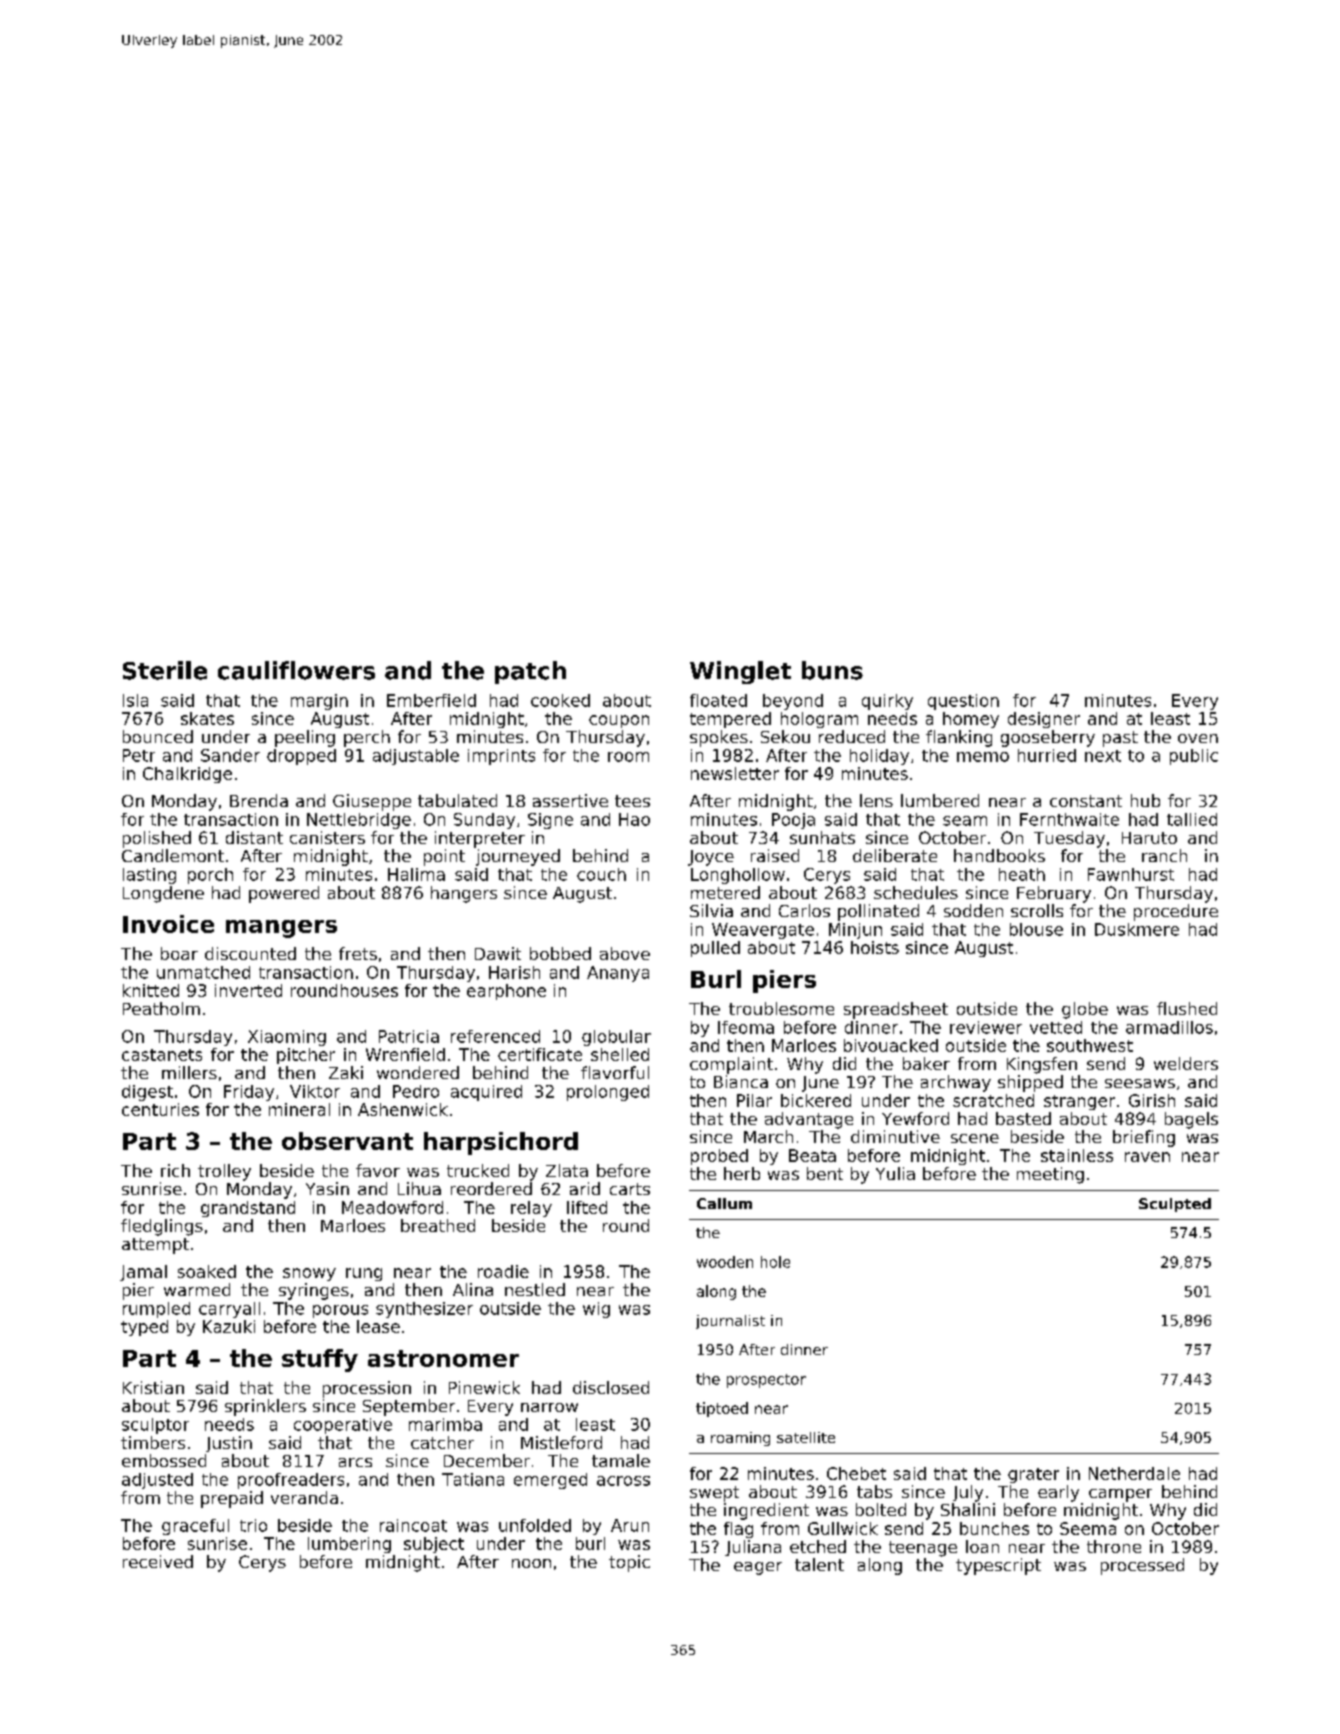 The width and height of the screenshot is (1340, 1734). What do you see at coordinates (1175, 1205) in the screenshot?
I see `Sculpted` at bounding box center [1175, 1205].
